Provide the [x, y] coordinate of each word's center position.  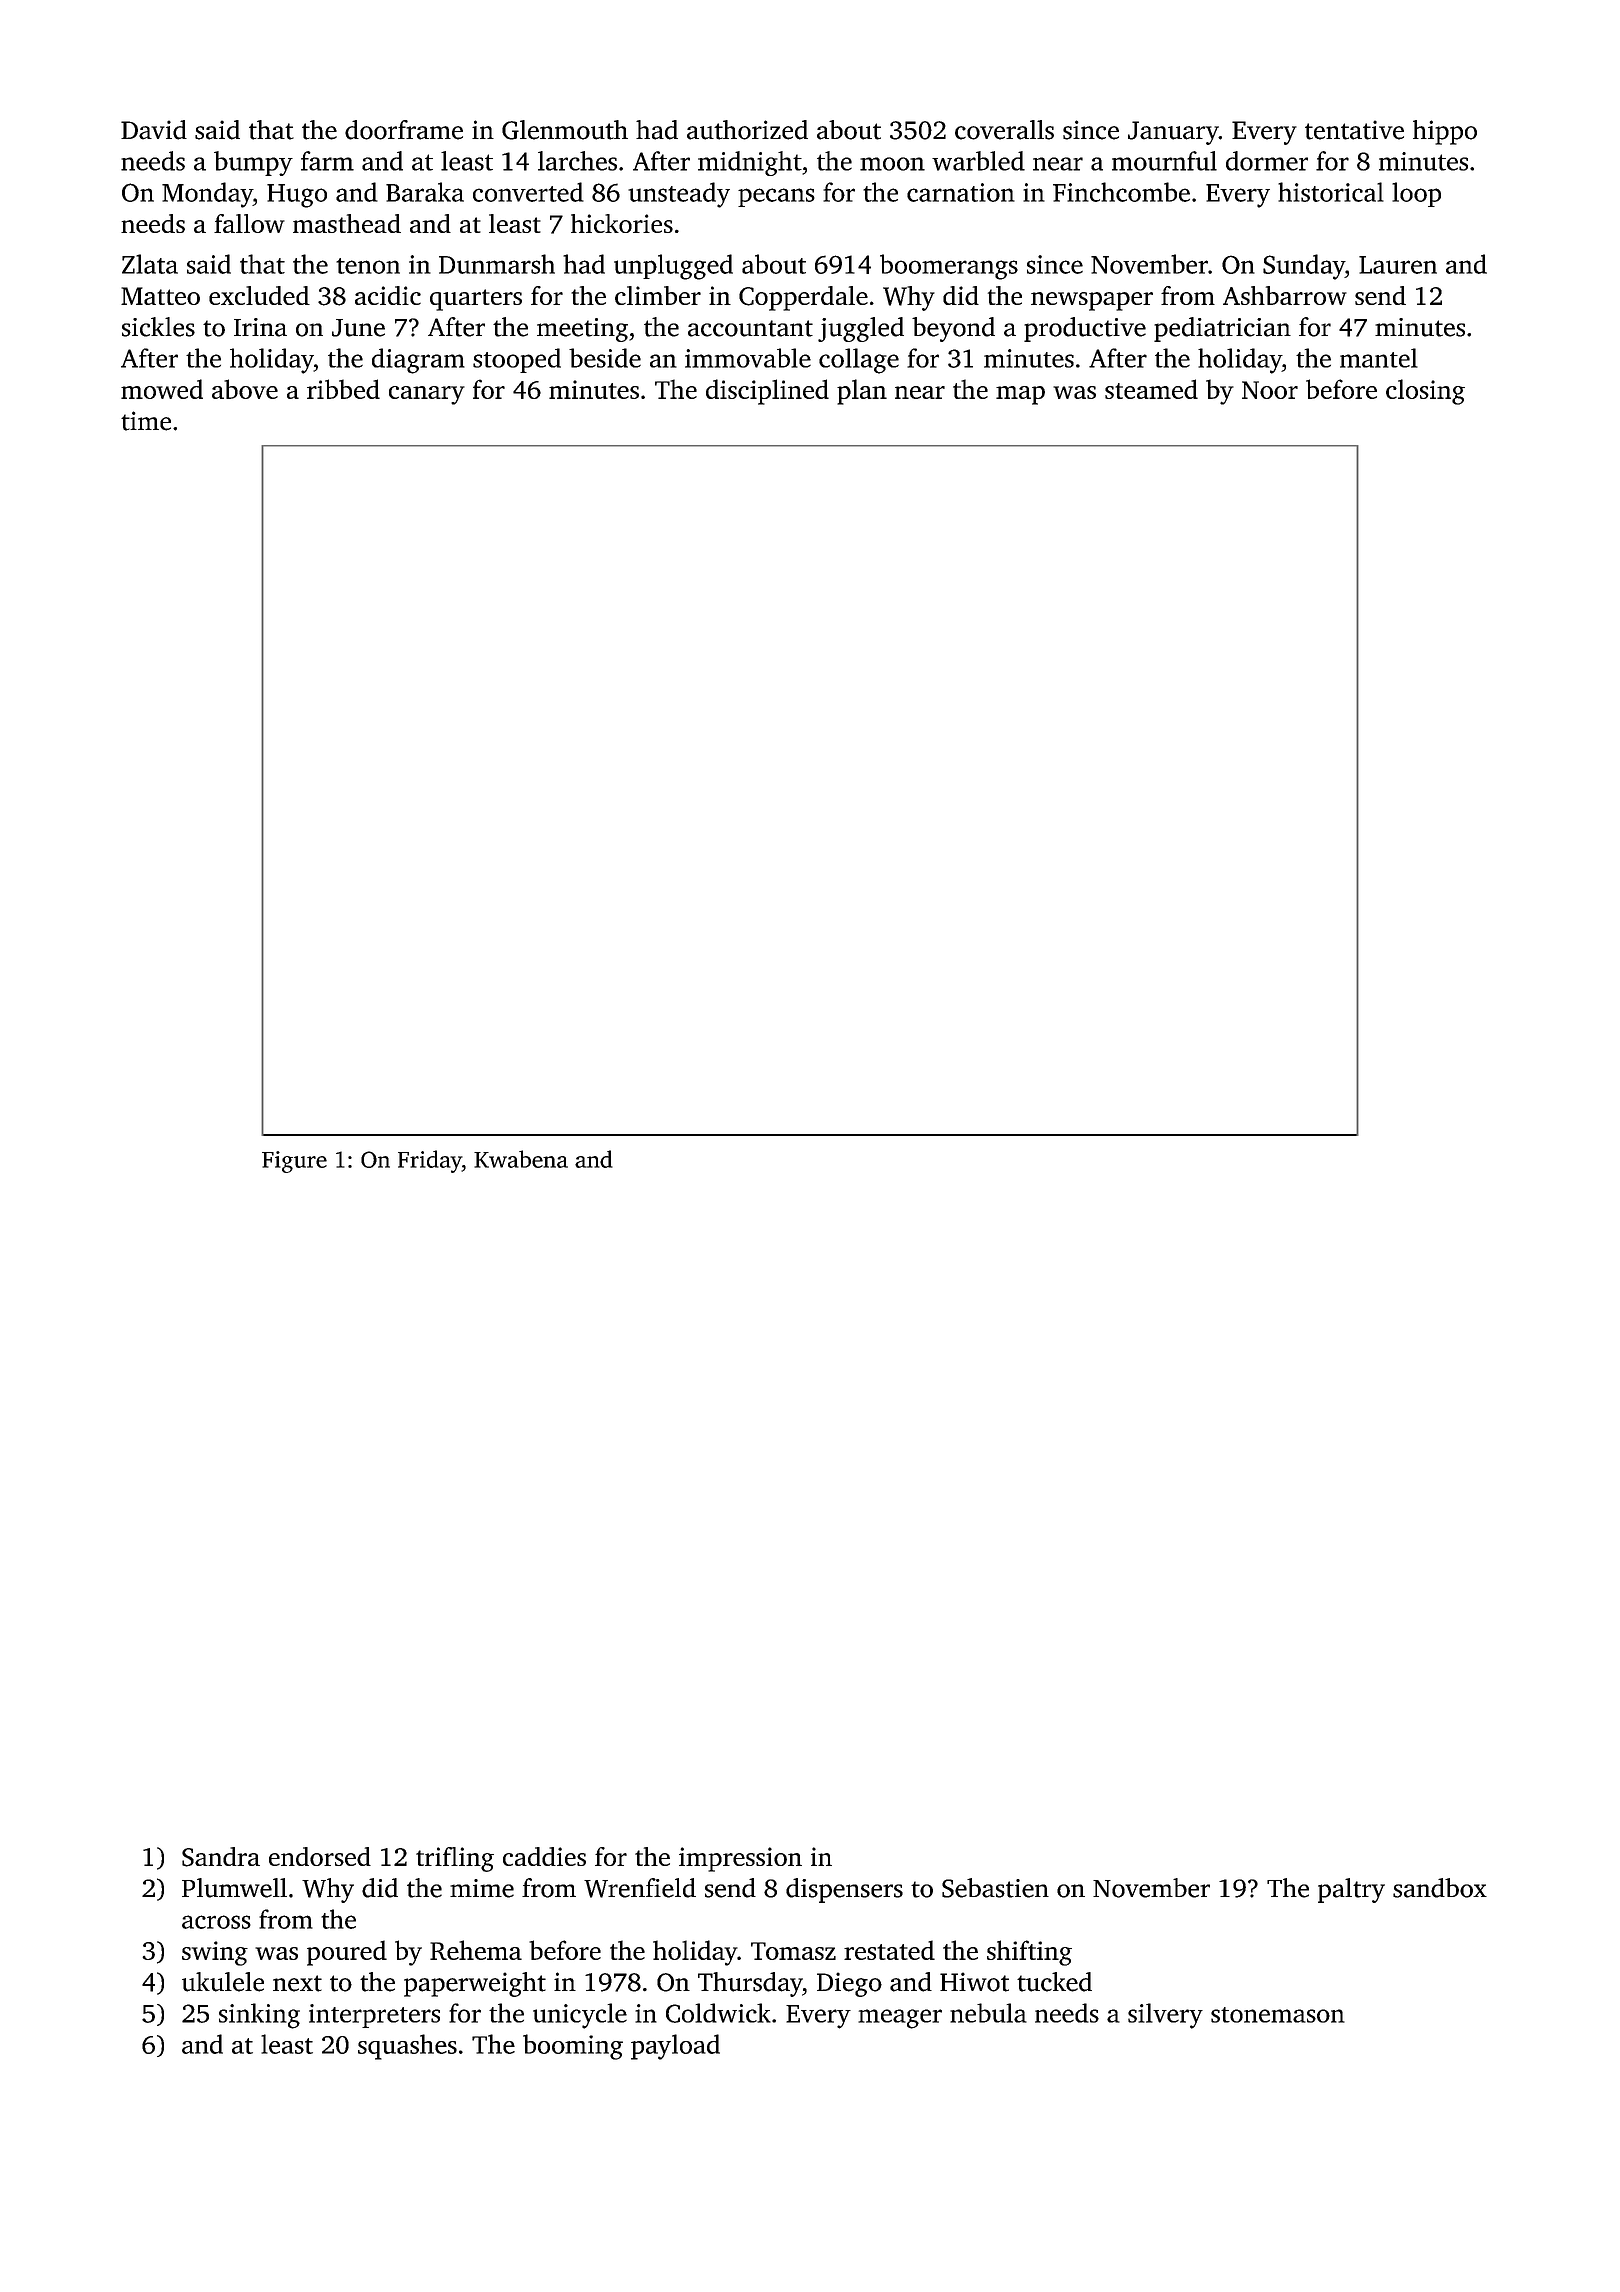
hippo [1445, 132]
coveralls [1004, 130]
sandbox [1440, 1888]
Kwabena [521, 1159]
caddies [544, 1856]
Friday [430, 1161]
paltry [1351, 1890]
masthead [347, 223]
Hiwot [974, 1982]
